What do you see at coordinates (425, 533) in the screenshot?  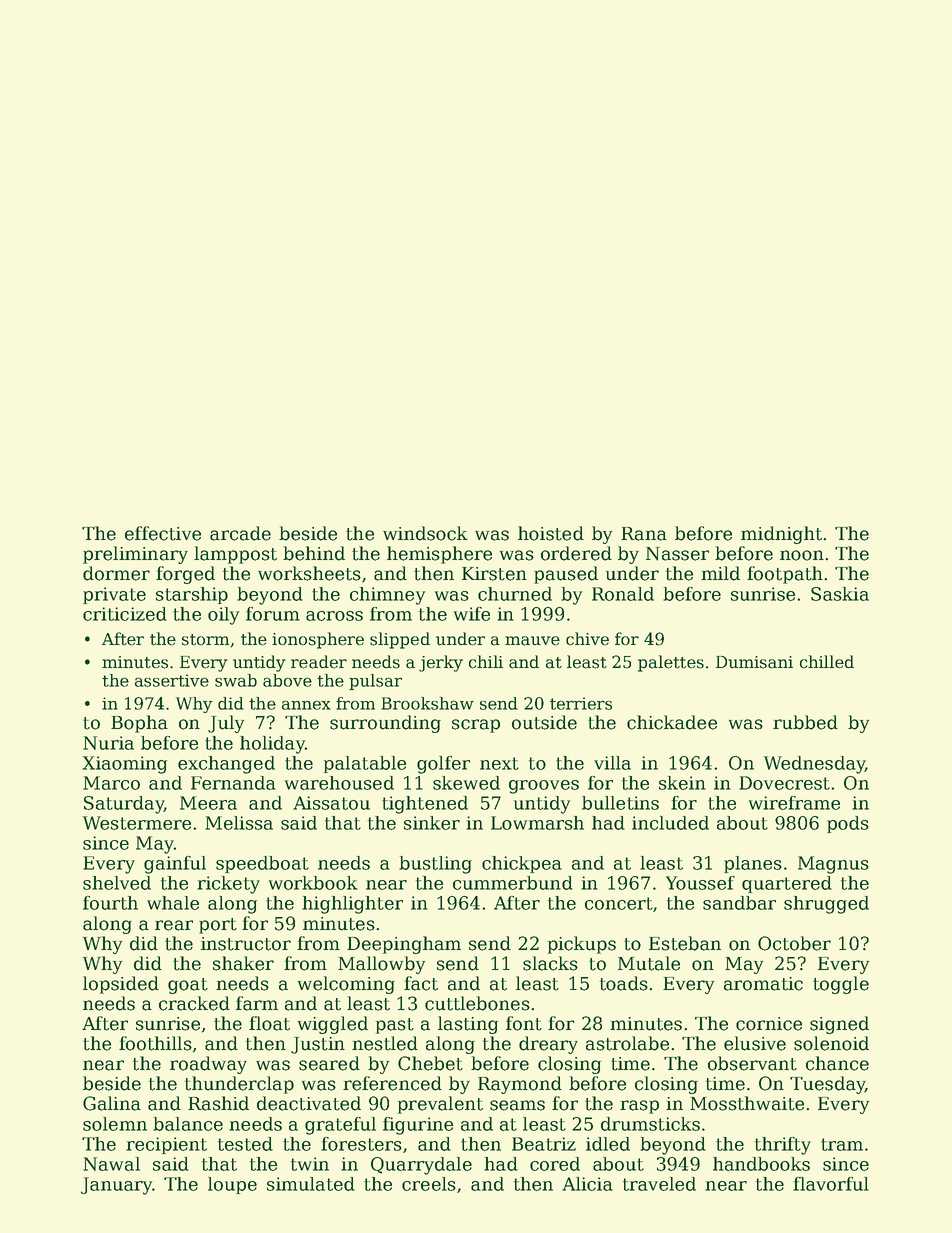 I see `windsock` at bounding box center [425, 533].
